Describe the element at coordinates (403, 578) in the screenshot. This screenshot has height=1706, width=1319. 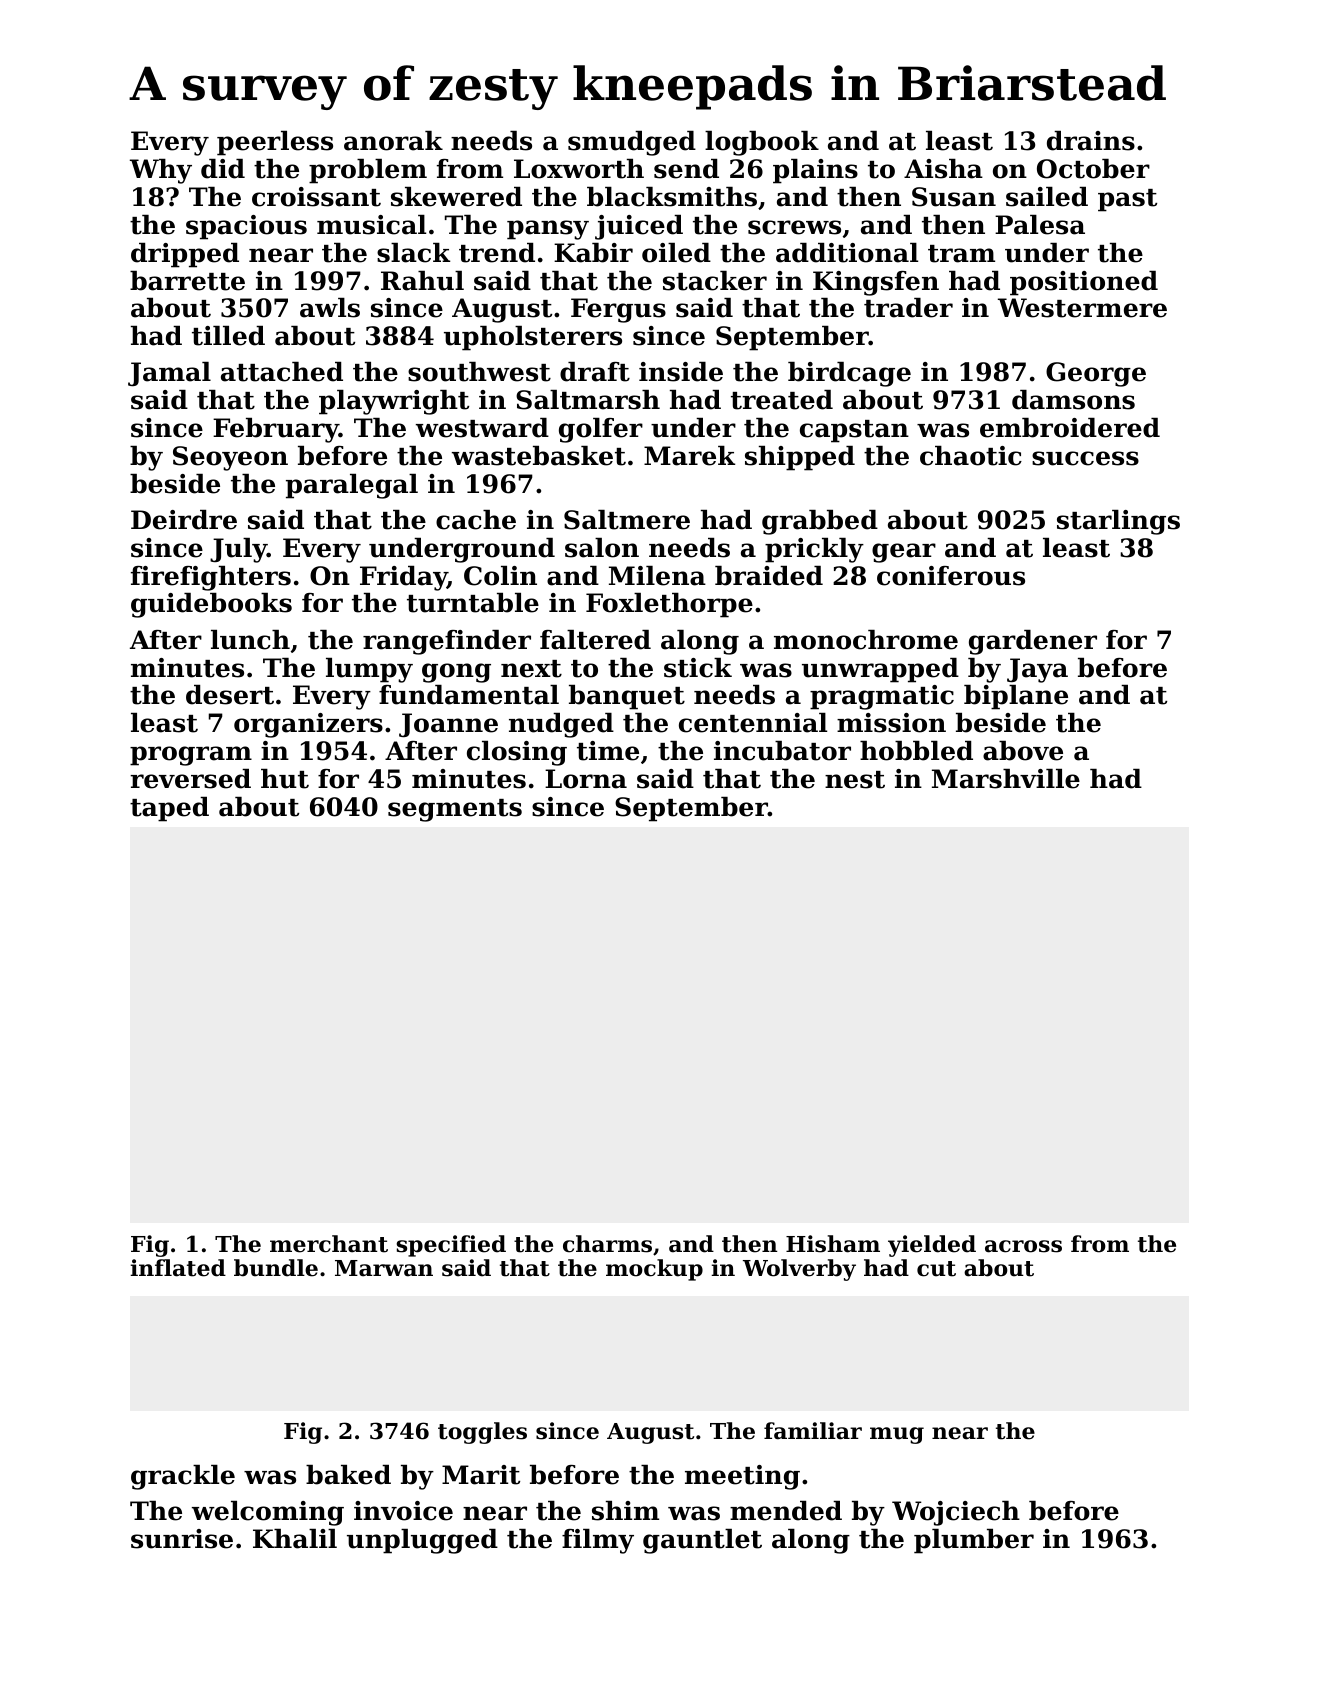
I see `Friday` at that location.
